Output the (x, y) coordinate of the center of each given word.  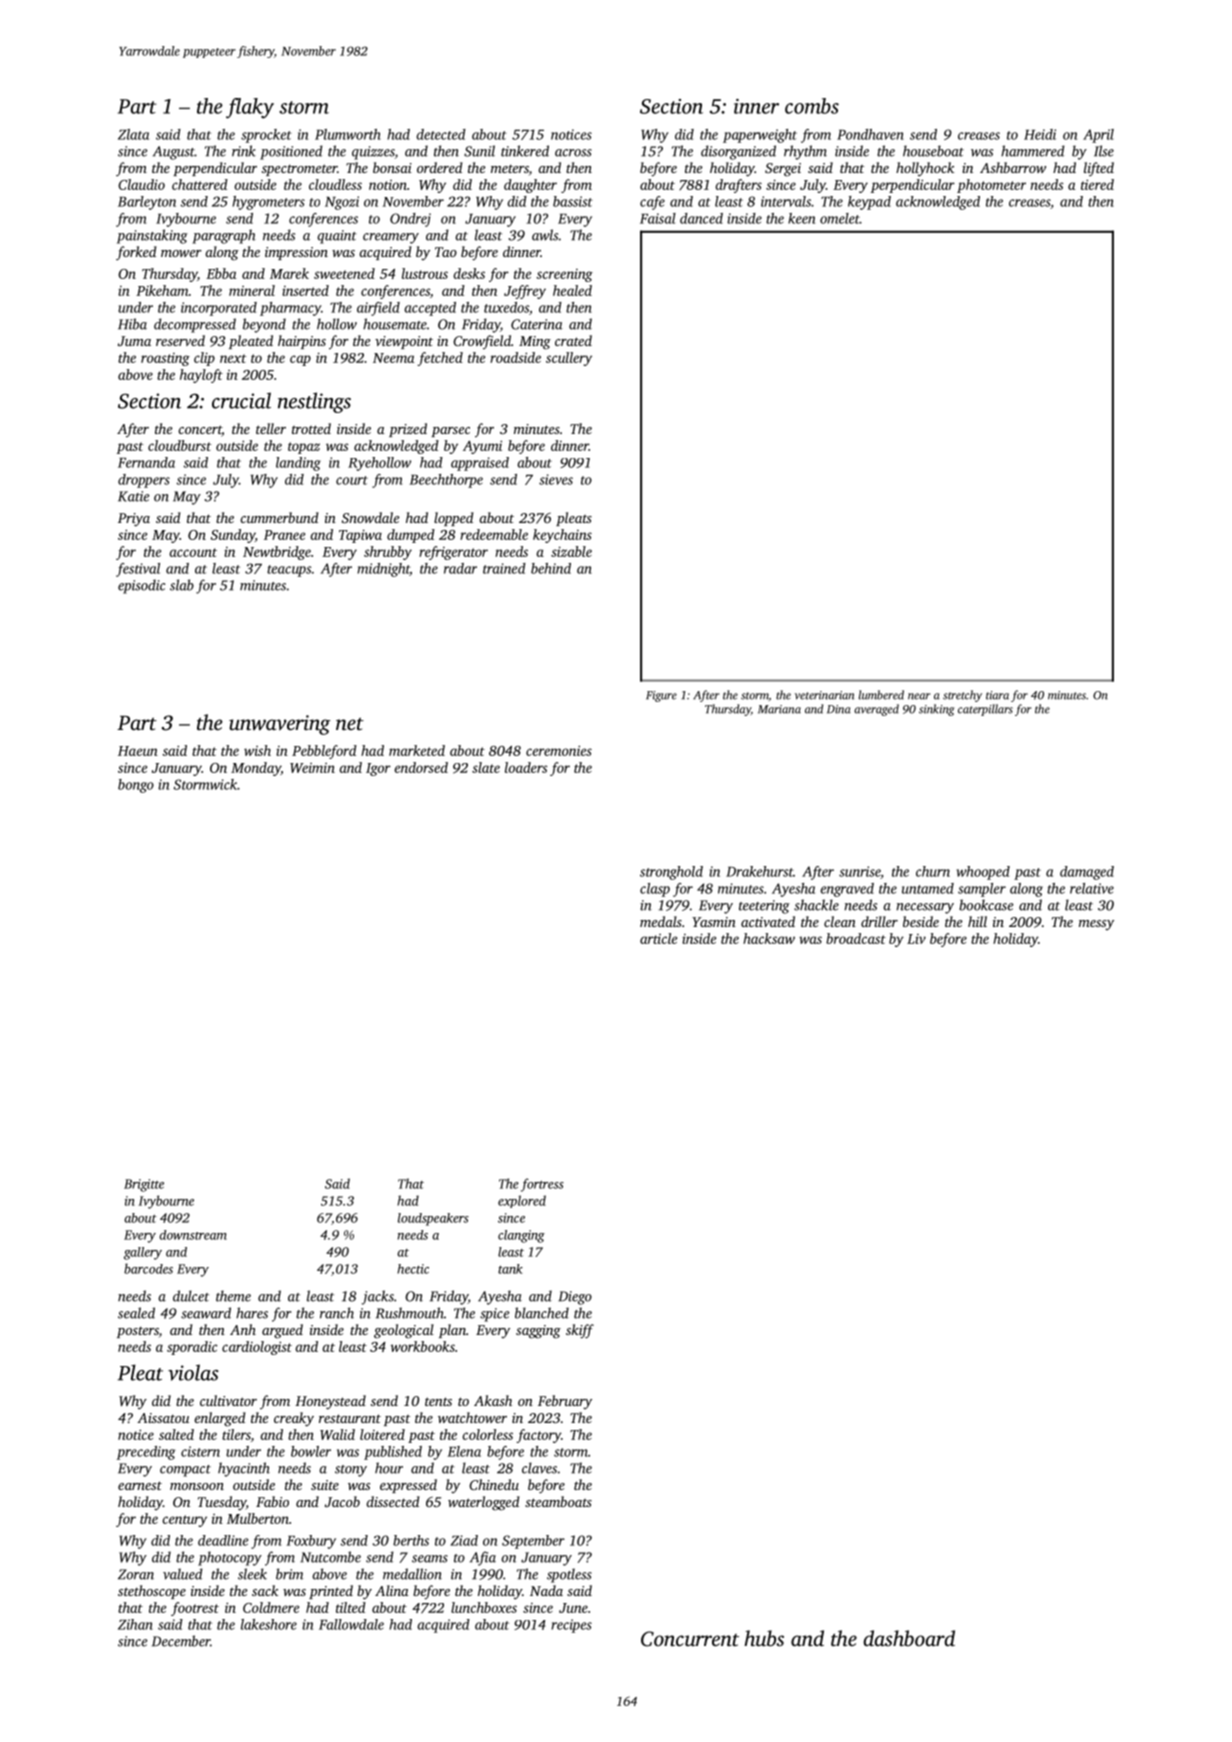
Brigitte (144, 1185)
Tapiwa (360, 536)
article (658, 938)
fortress (542, 1185)
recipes (571, 1626)
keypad (869, 203)
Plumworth (347, 134)
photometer (991, 186)
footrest (195, 1609)
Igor (378, 769)
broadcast (856, 938)
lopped (453, 519)
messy (1096, 925)
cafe (652, 203)
